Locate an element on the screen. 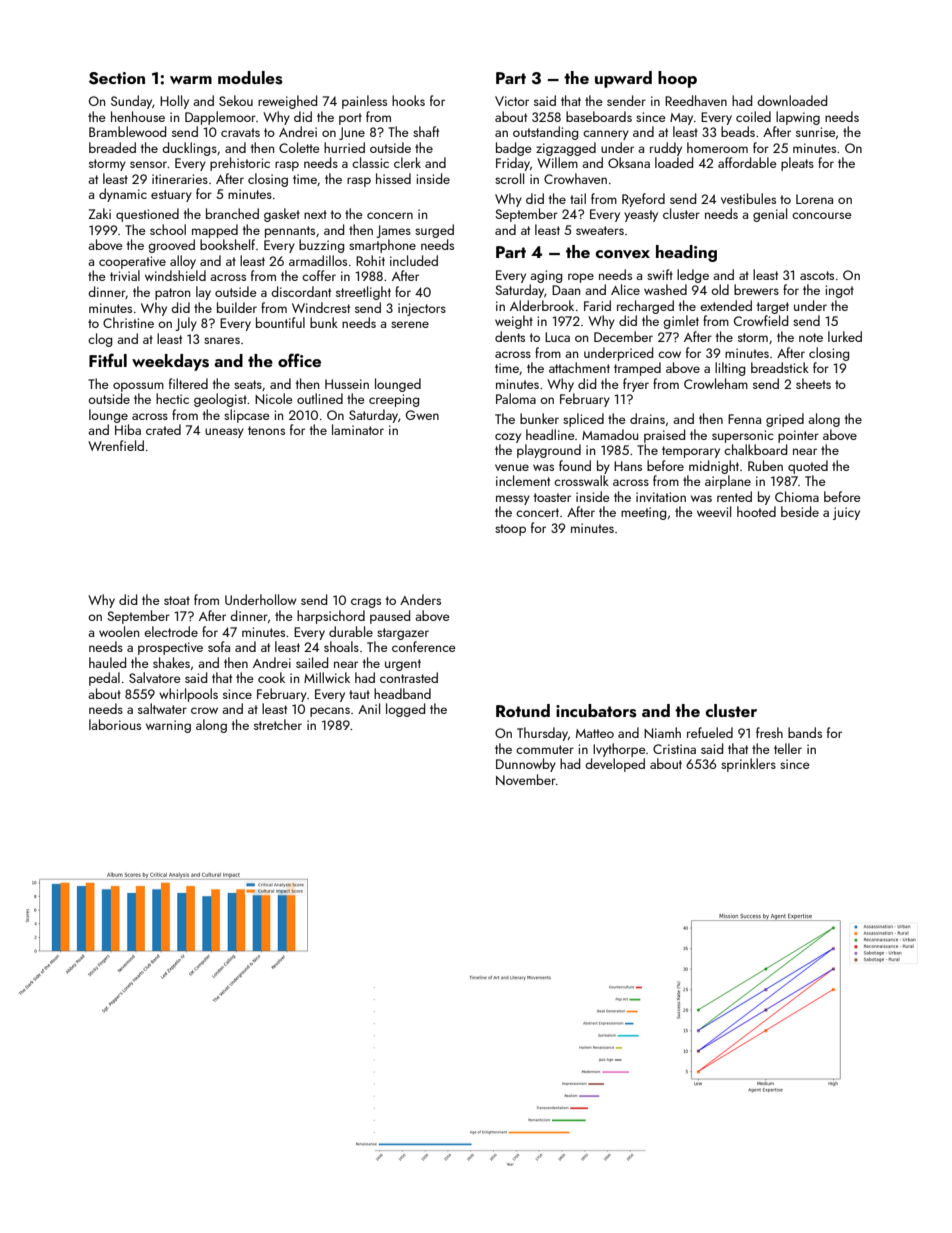  hoop is located at coordinates (677, 79).
